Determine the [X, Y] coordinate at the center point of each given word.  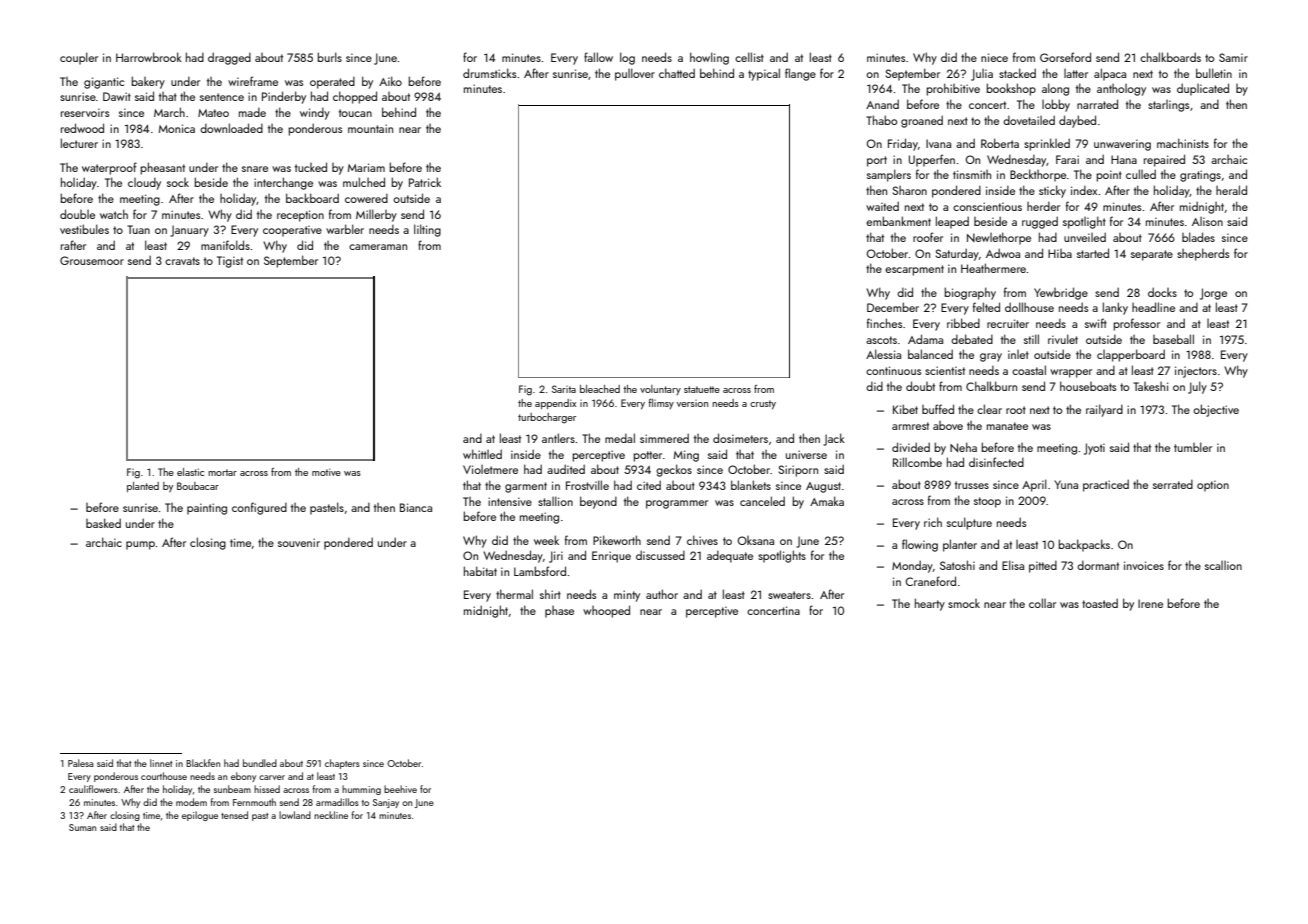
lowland [295, 815]
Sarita [564, 389]
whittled [482, 454]
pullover [635, 74]
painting [207, 509]
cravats [182, 261]
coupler [79, 58]
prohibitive [953, 89]
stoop [987, 502]
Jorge [1213, 294]
